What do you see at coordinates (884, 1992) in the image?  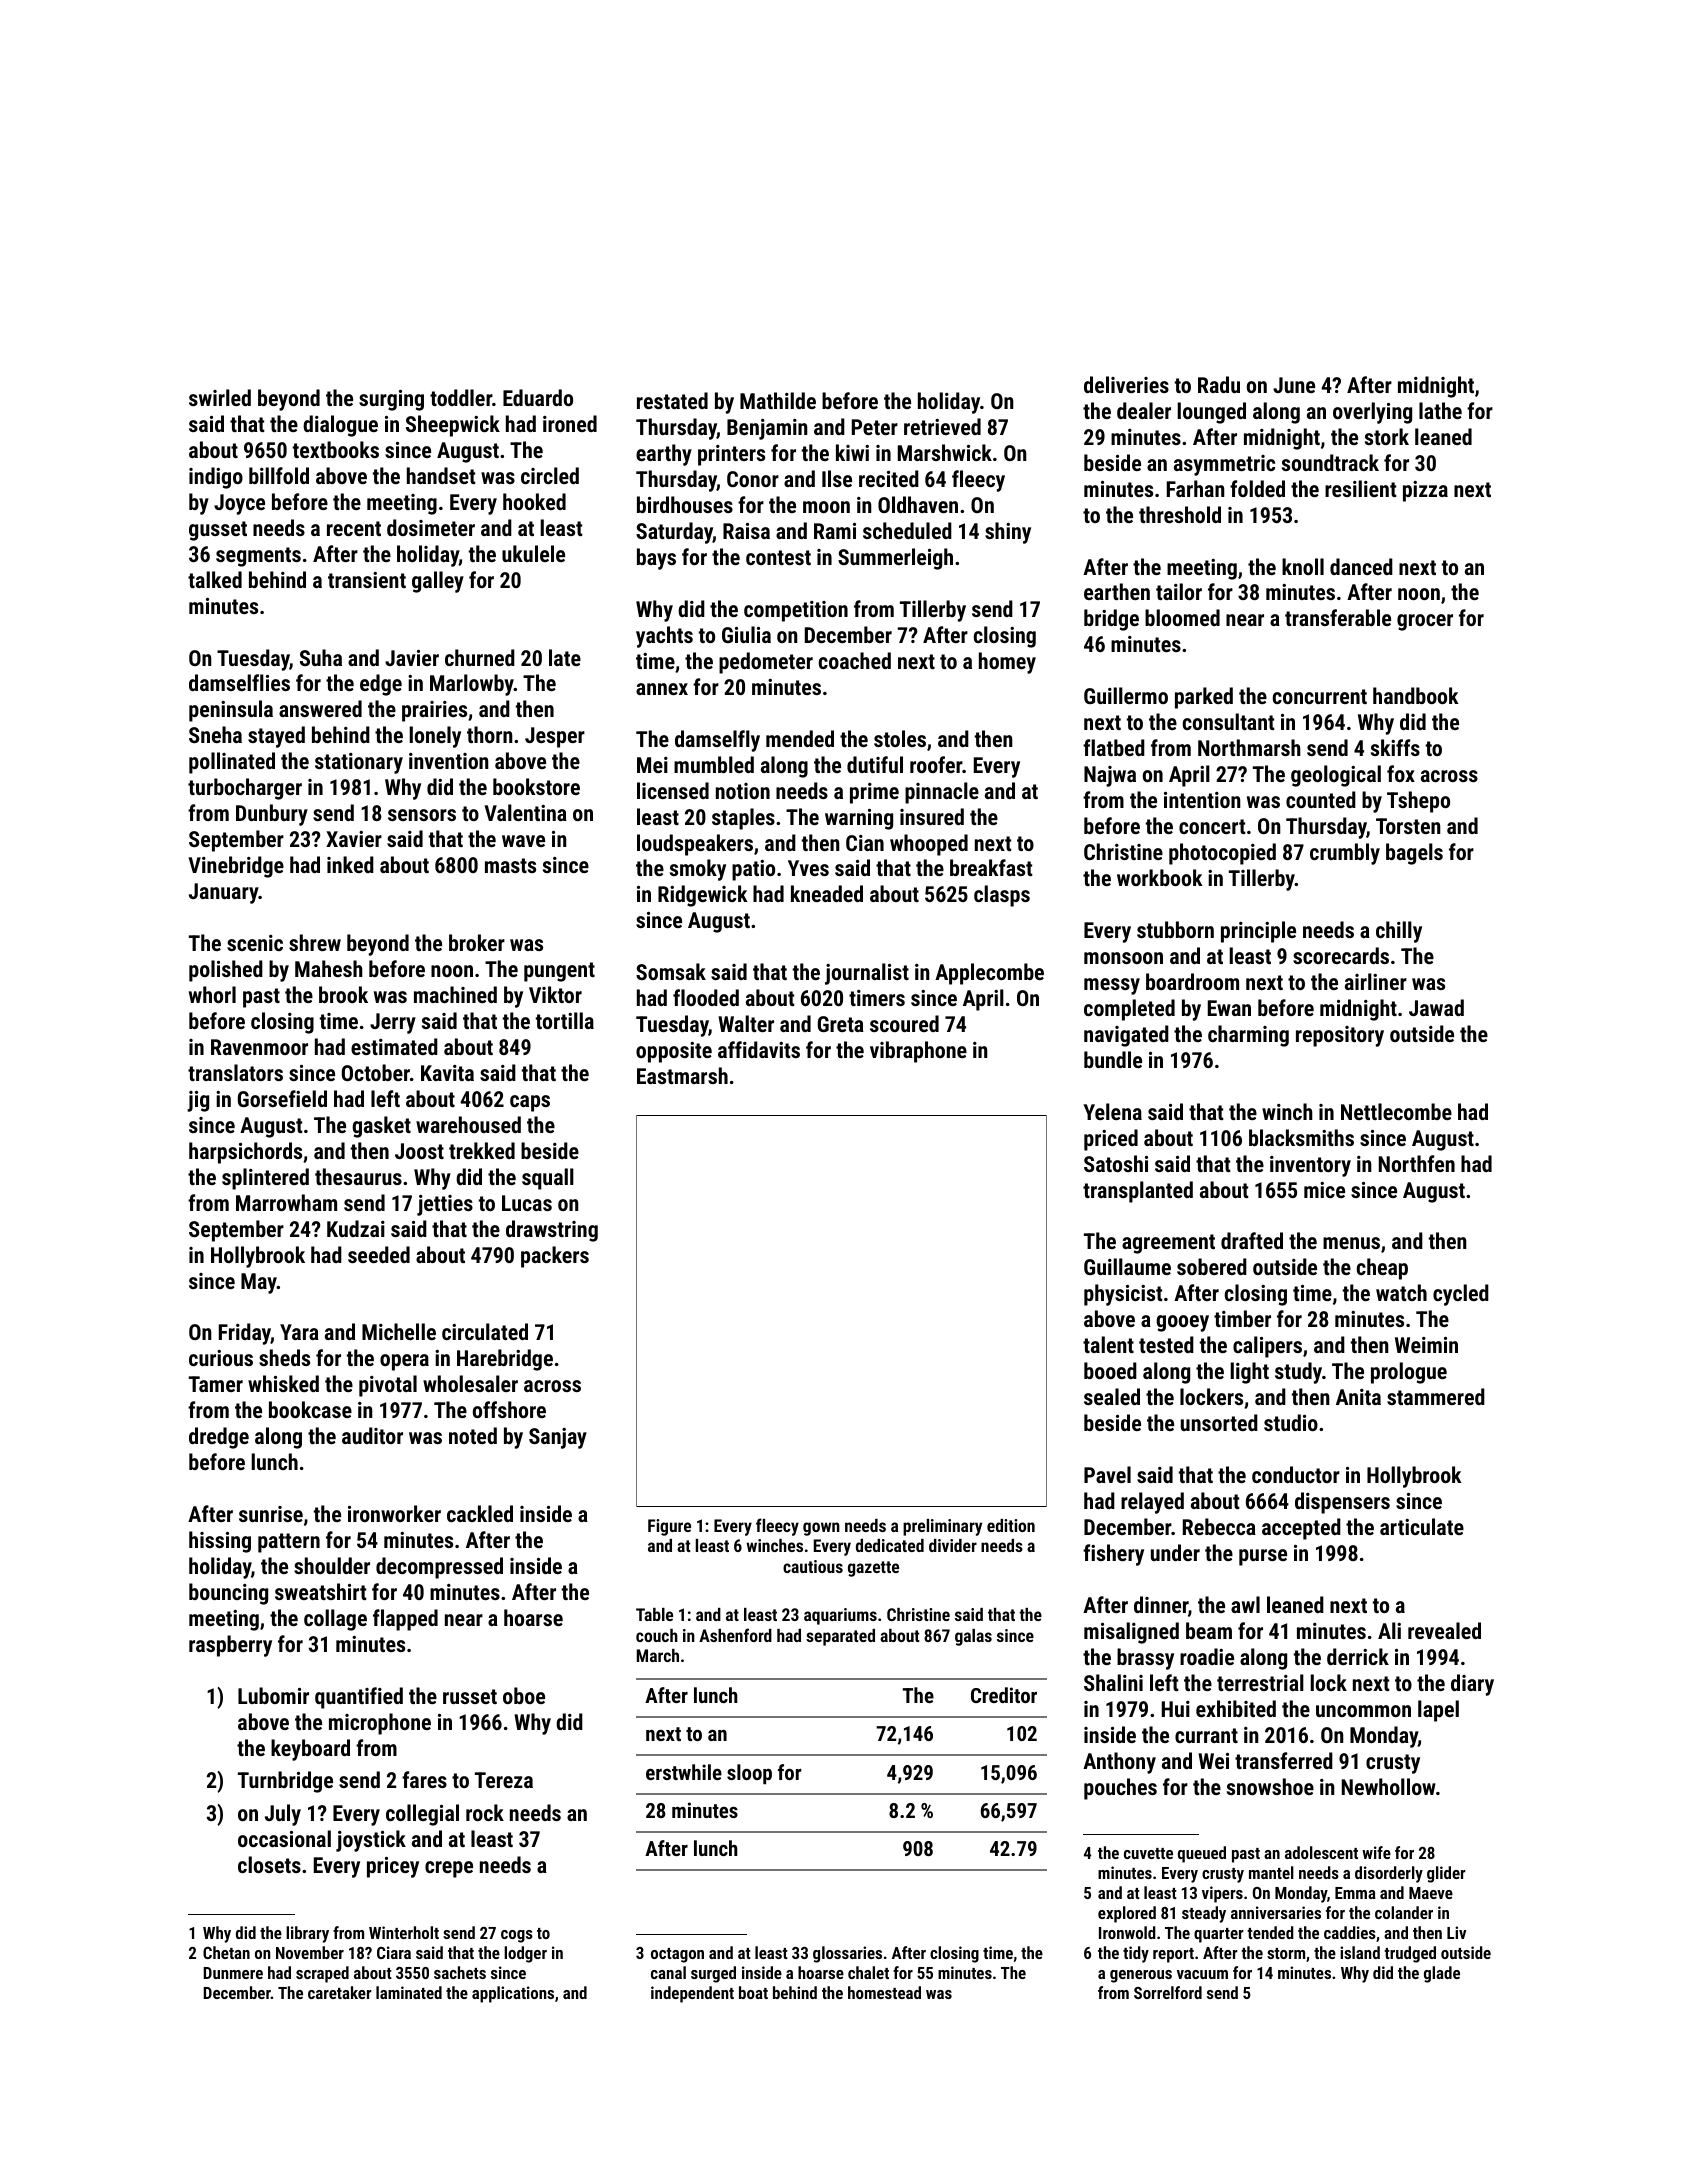 I see `homestead` at bounding box center [884, 1992].
